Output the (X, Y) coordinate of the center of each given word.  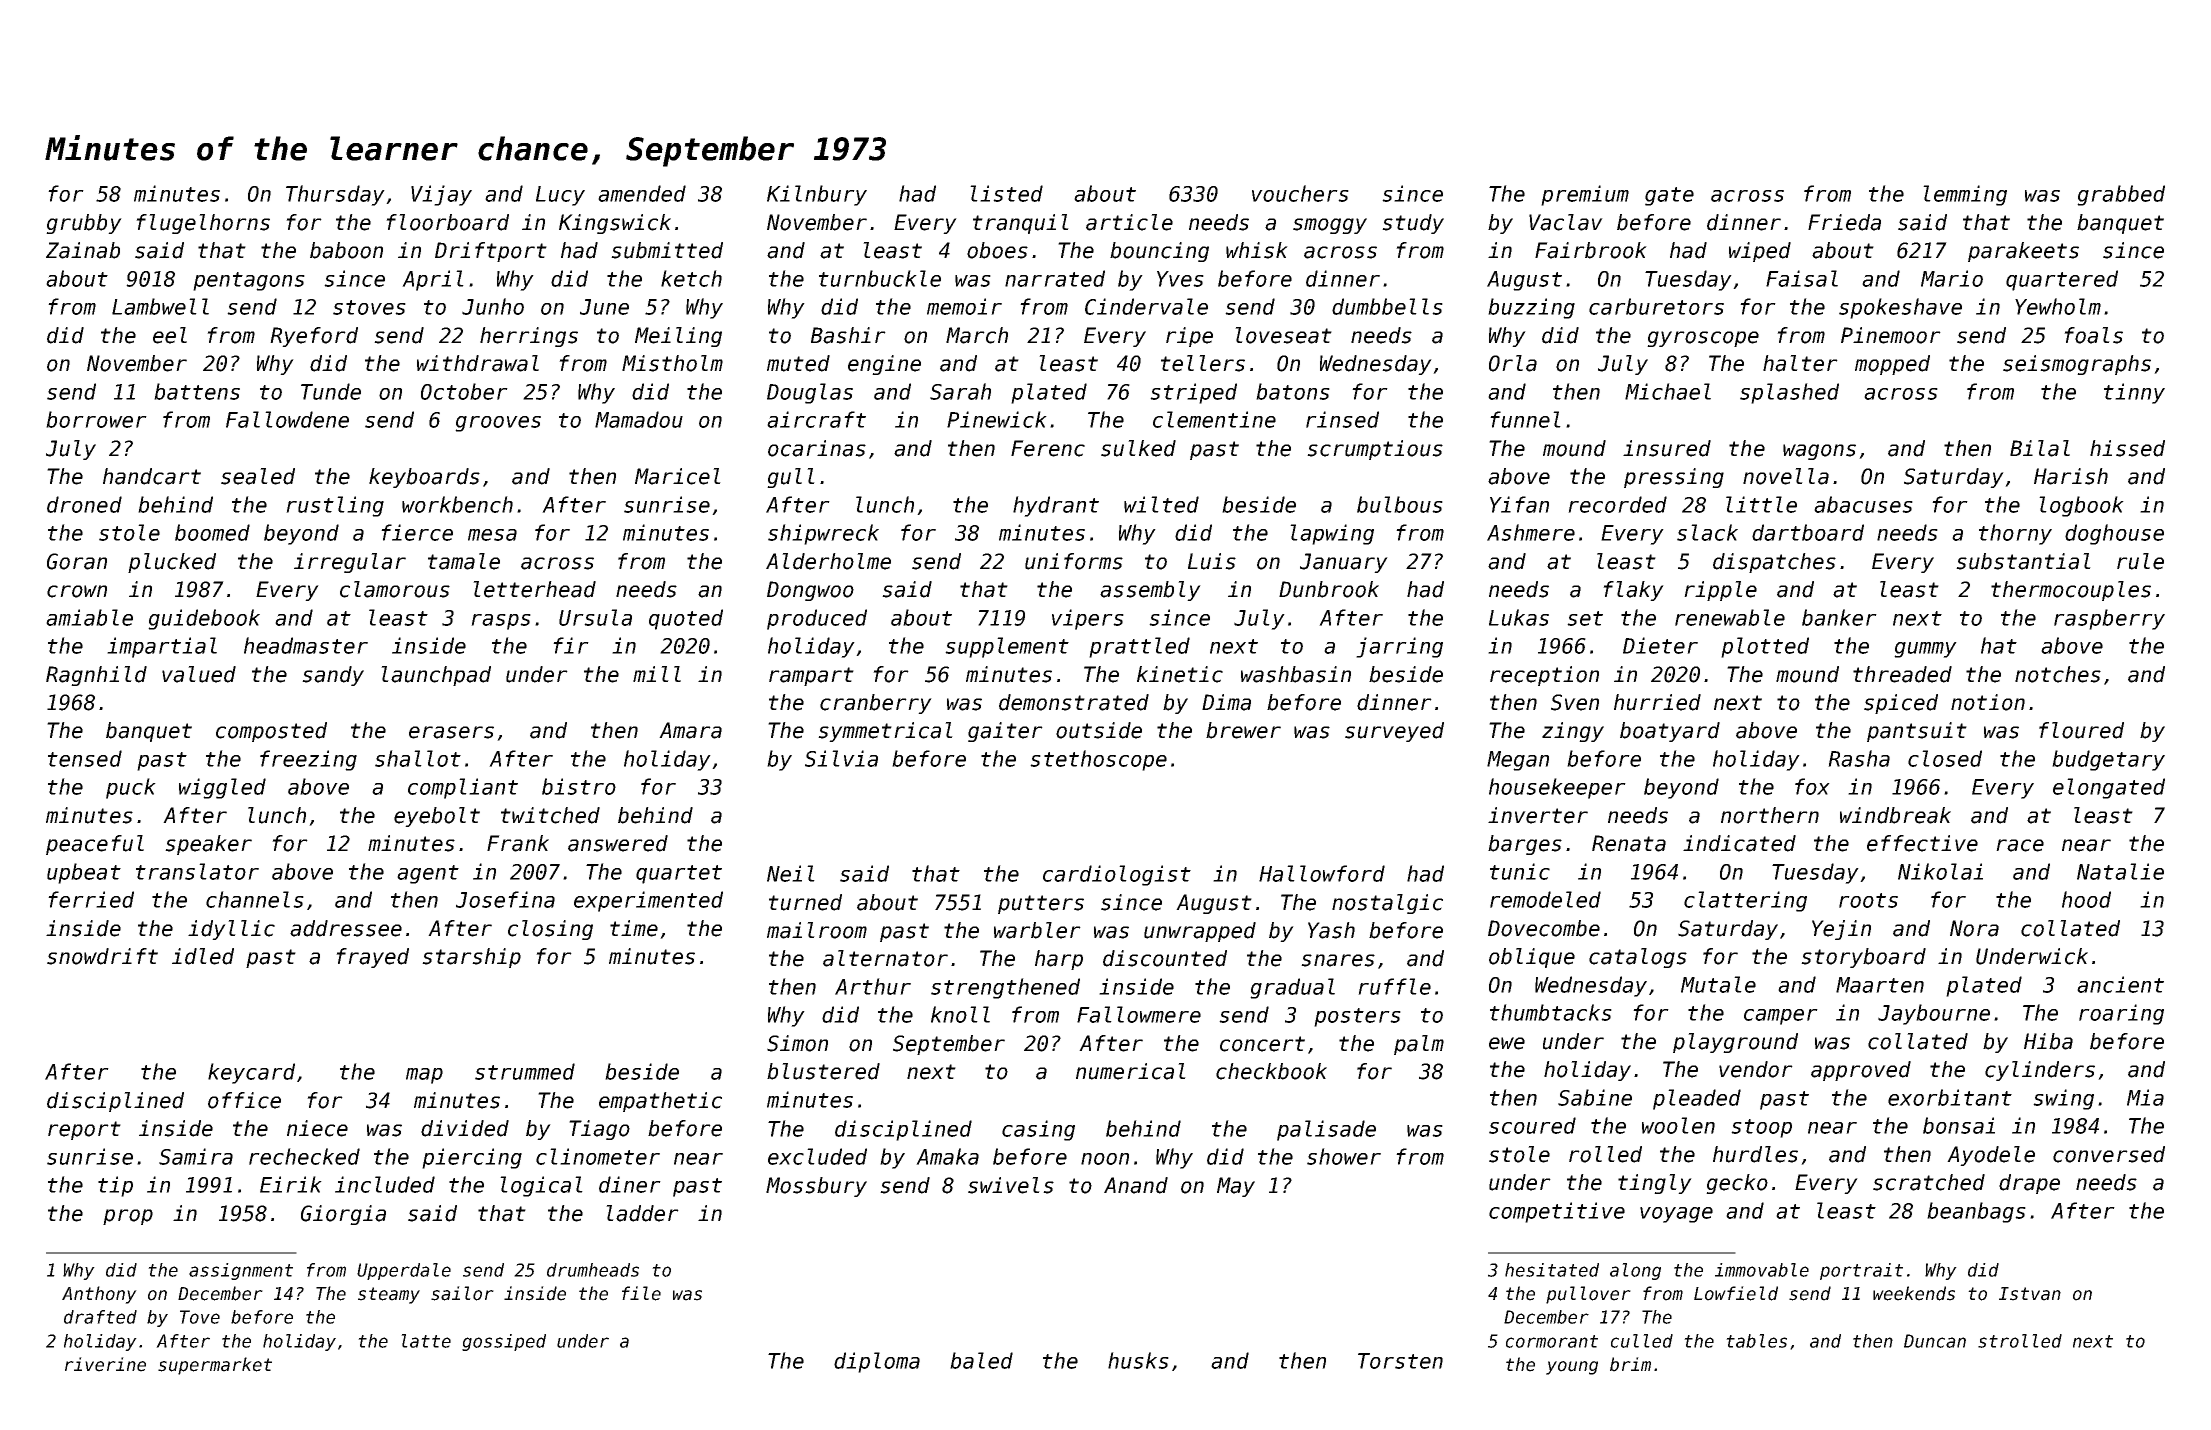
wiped (1760, 252)
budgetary (2108, 760)
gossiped (504, 1342)
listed (1006, 193)
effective (1922, 843)
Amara (690, 730)
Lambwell (160, 306)
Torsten (1400, 1361)
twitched (550, 815)
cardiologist (1117, 875)
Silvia (841, 758)
